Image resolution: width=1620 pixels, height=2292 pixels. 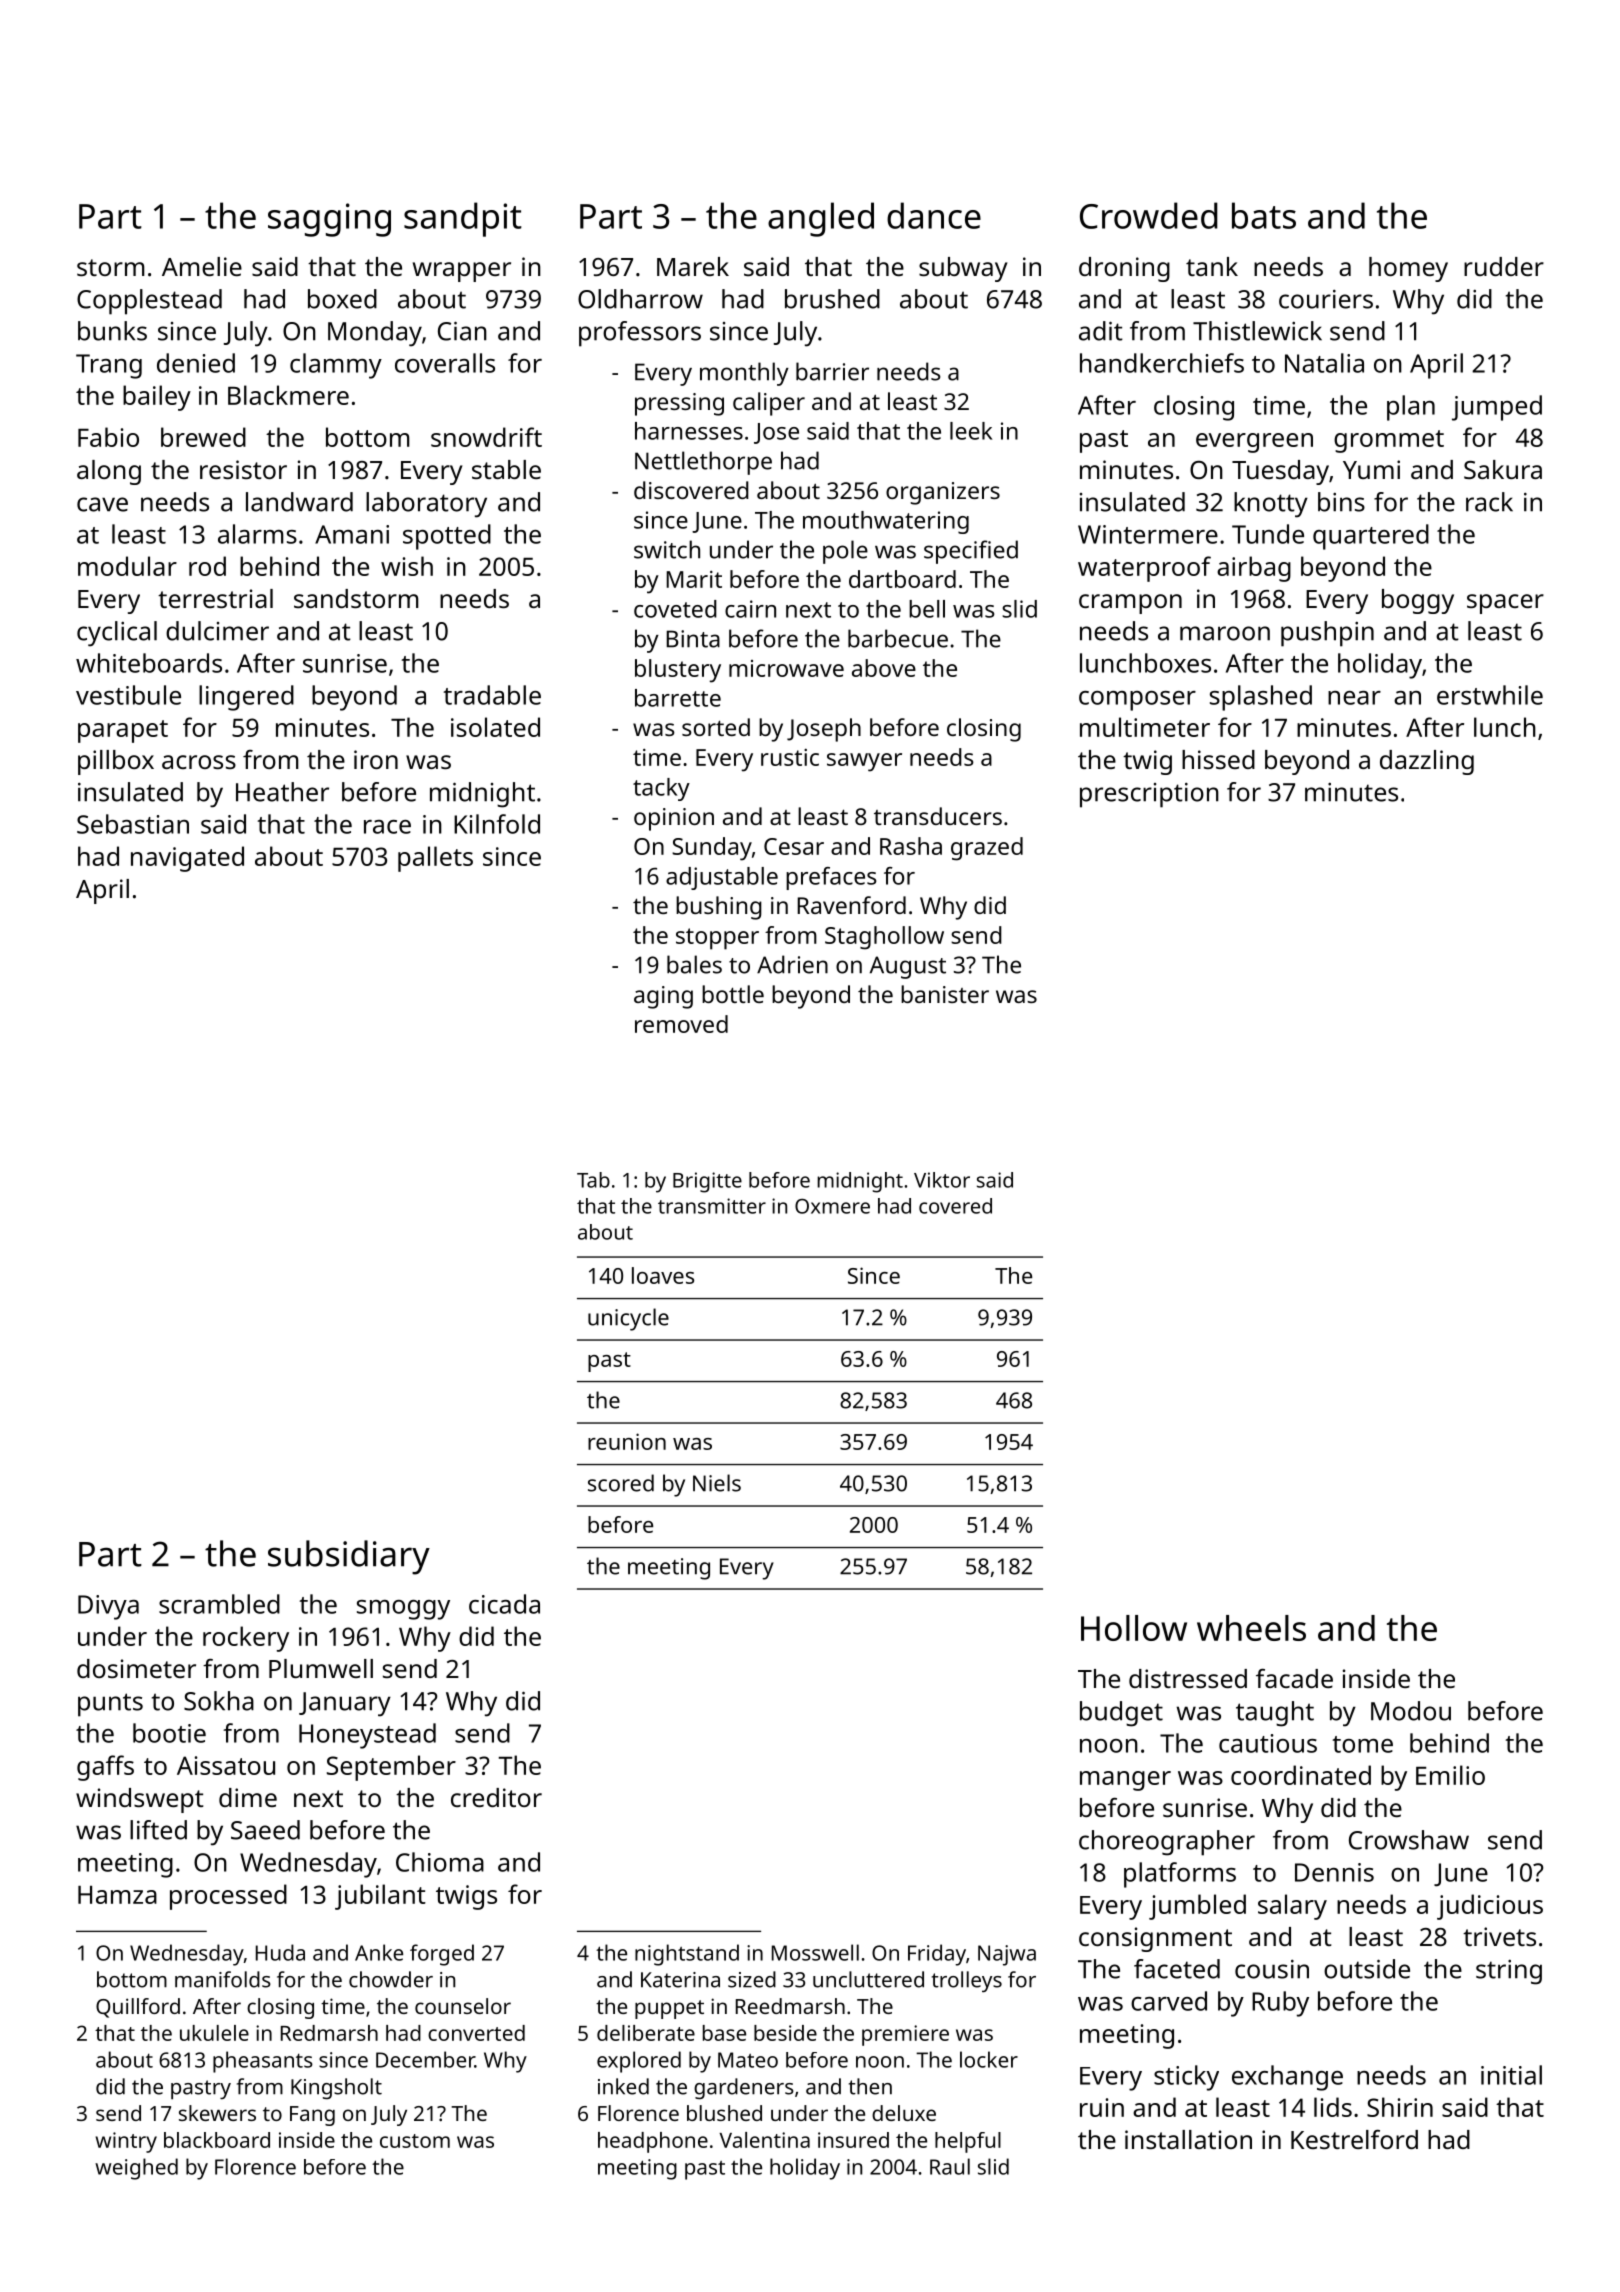 I want to click on Natalia, so click(x=1324, y=363).
